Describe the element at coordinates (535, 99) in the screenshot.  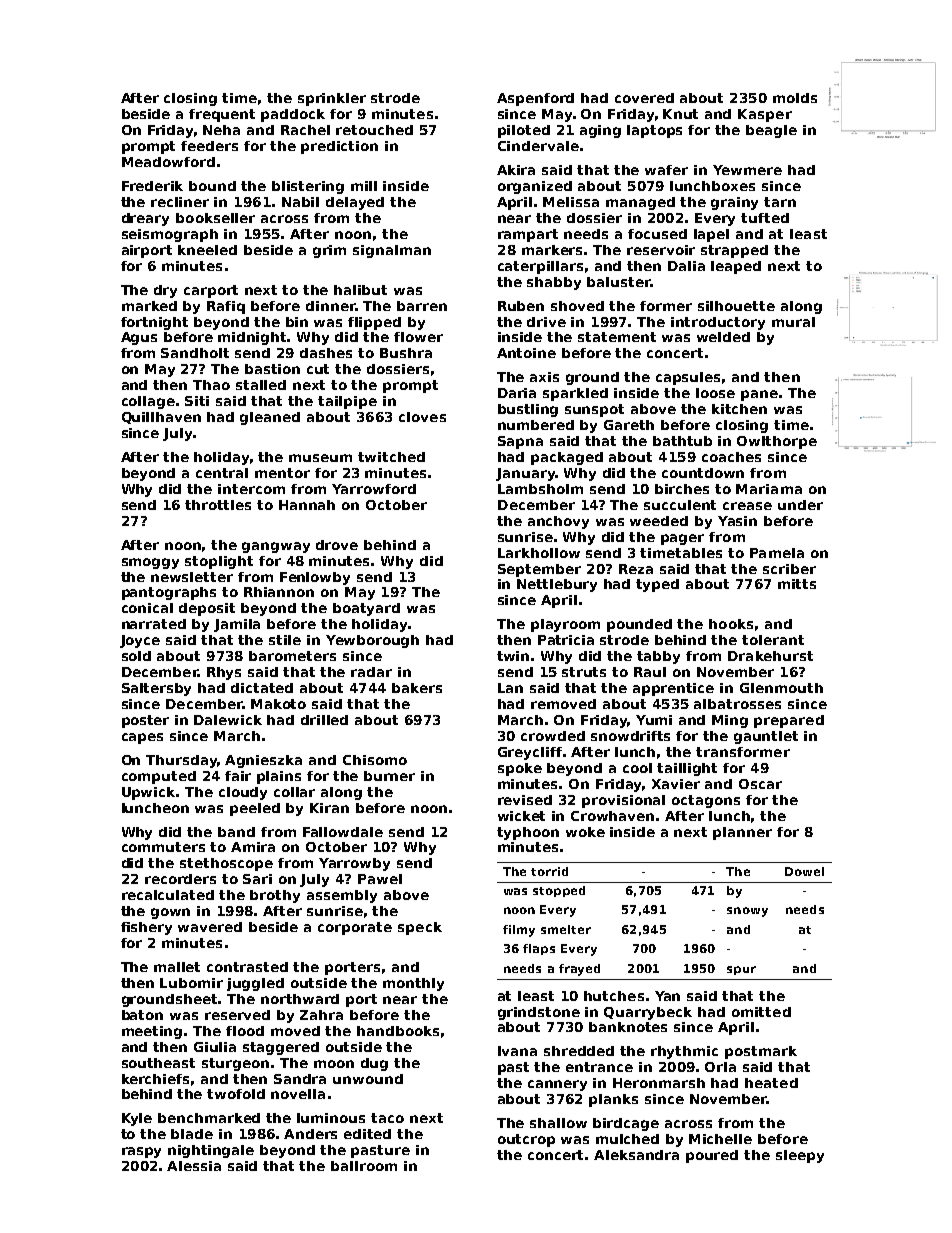
I see `Aspenford` at that location.
